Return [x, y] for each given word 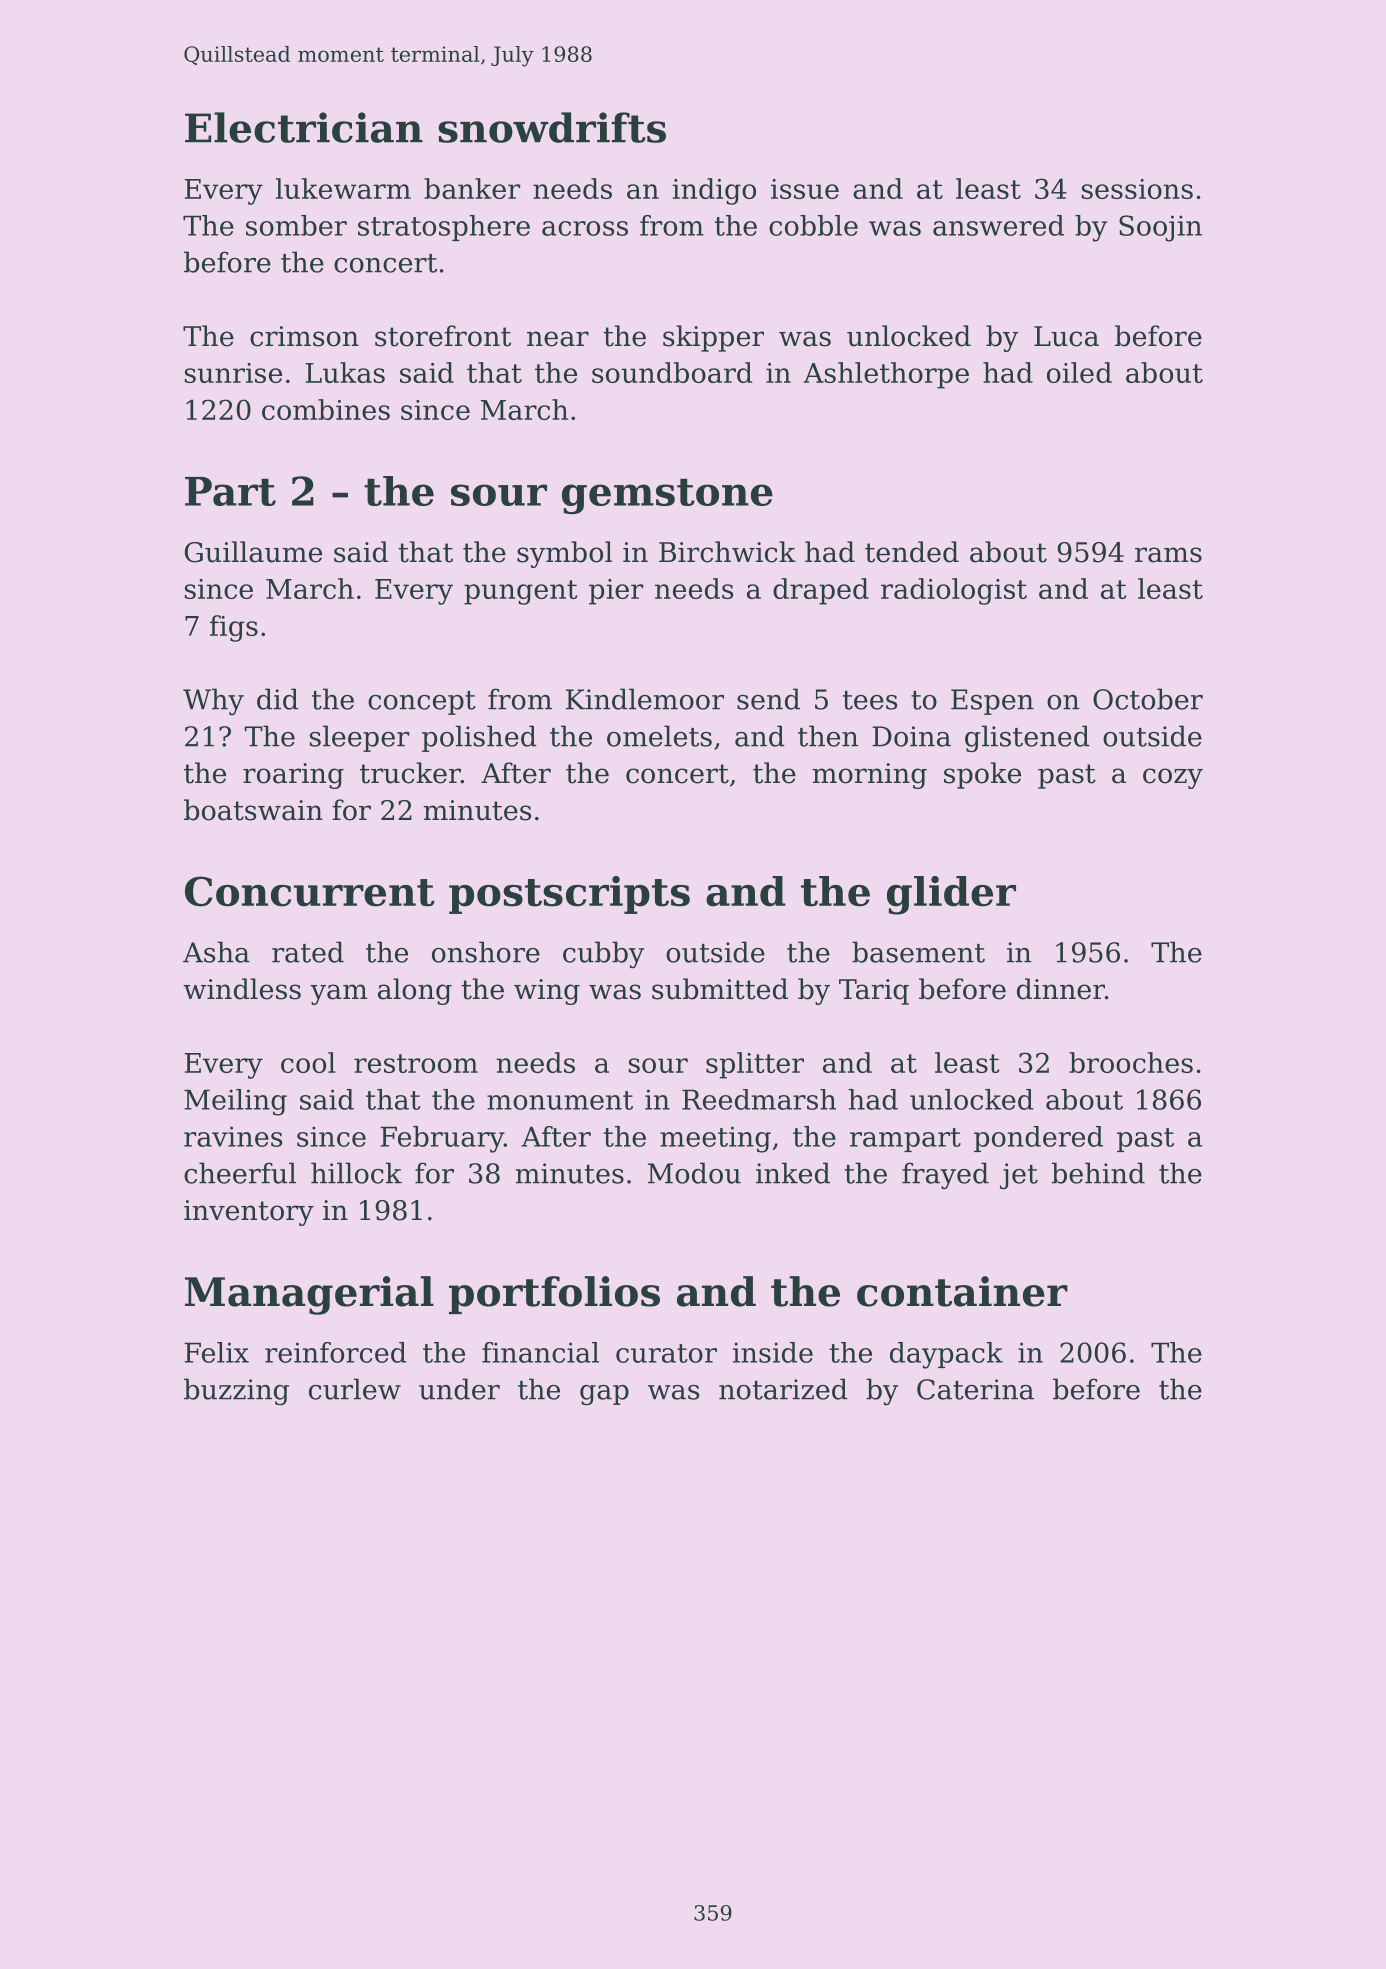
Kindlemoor [645, 699]
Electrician [304, 127]
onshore [486, 952]
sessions [1137, 189]
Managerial [309, 1295]
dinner [1061, 989]
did [278, 699]
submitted [720, 989]
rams [1168, 555]
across [585, 228]
